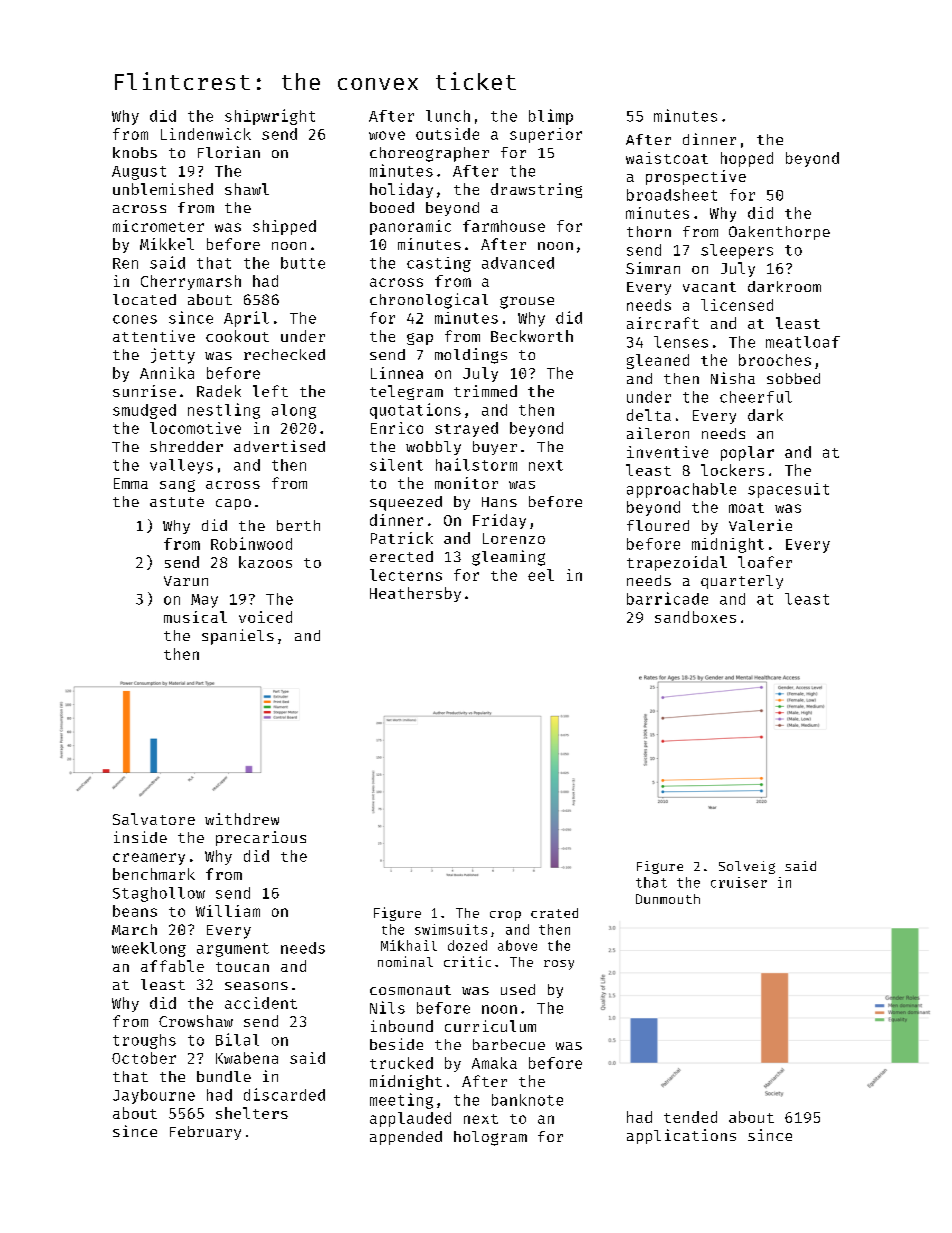 The image size is (952, 1233). What do you see at coordinates (229, 152) in the screenshot?
I see `Florian` at bounding box center [229, 152].
